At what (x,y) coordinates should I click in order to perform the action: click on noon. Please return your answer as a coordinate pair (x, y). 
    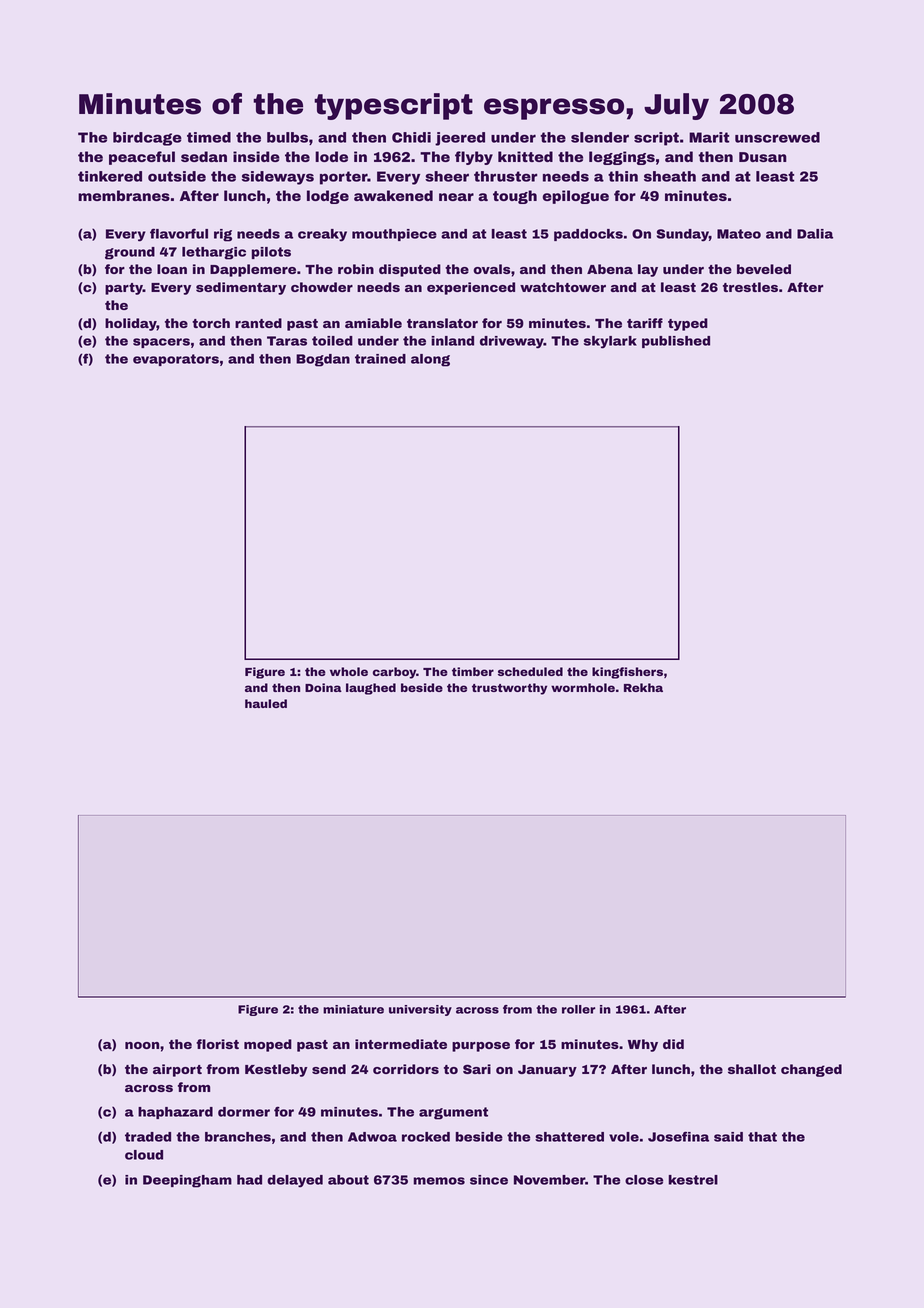
    Looking at the image, I should click on (142, 1045).
